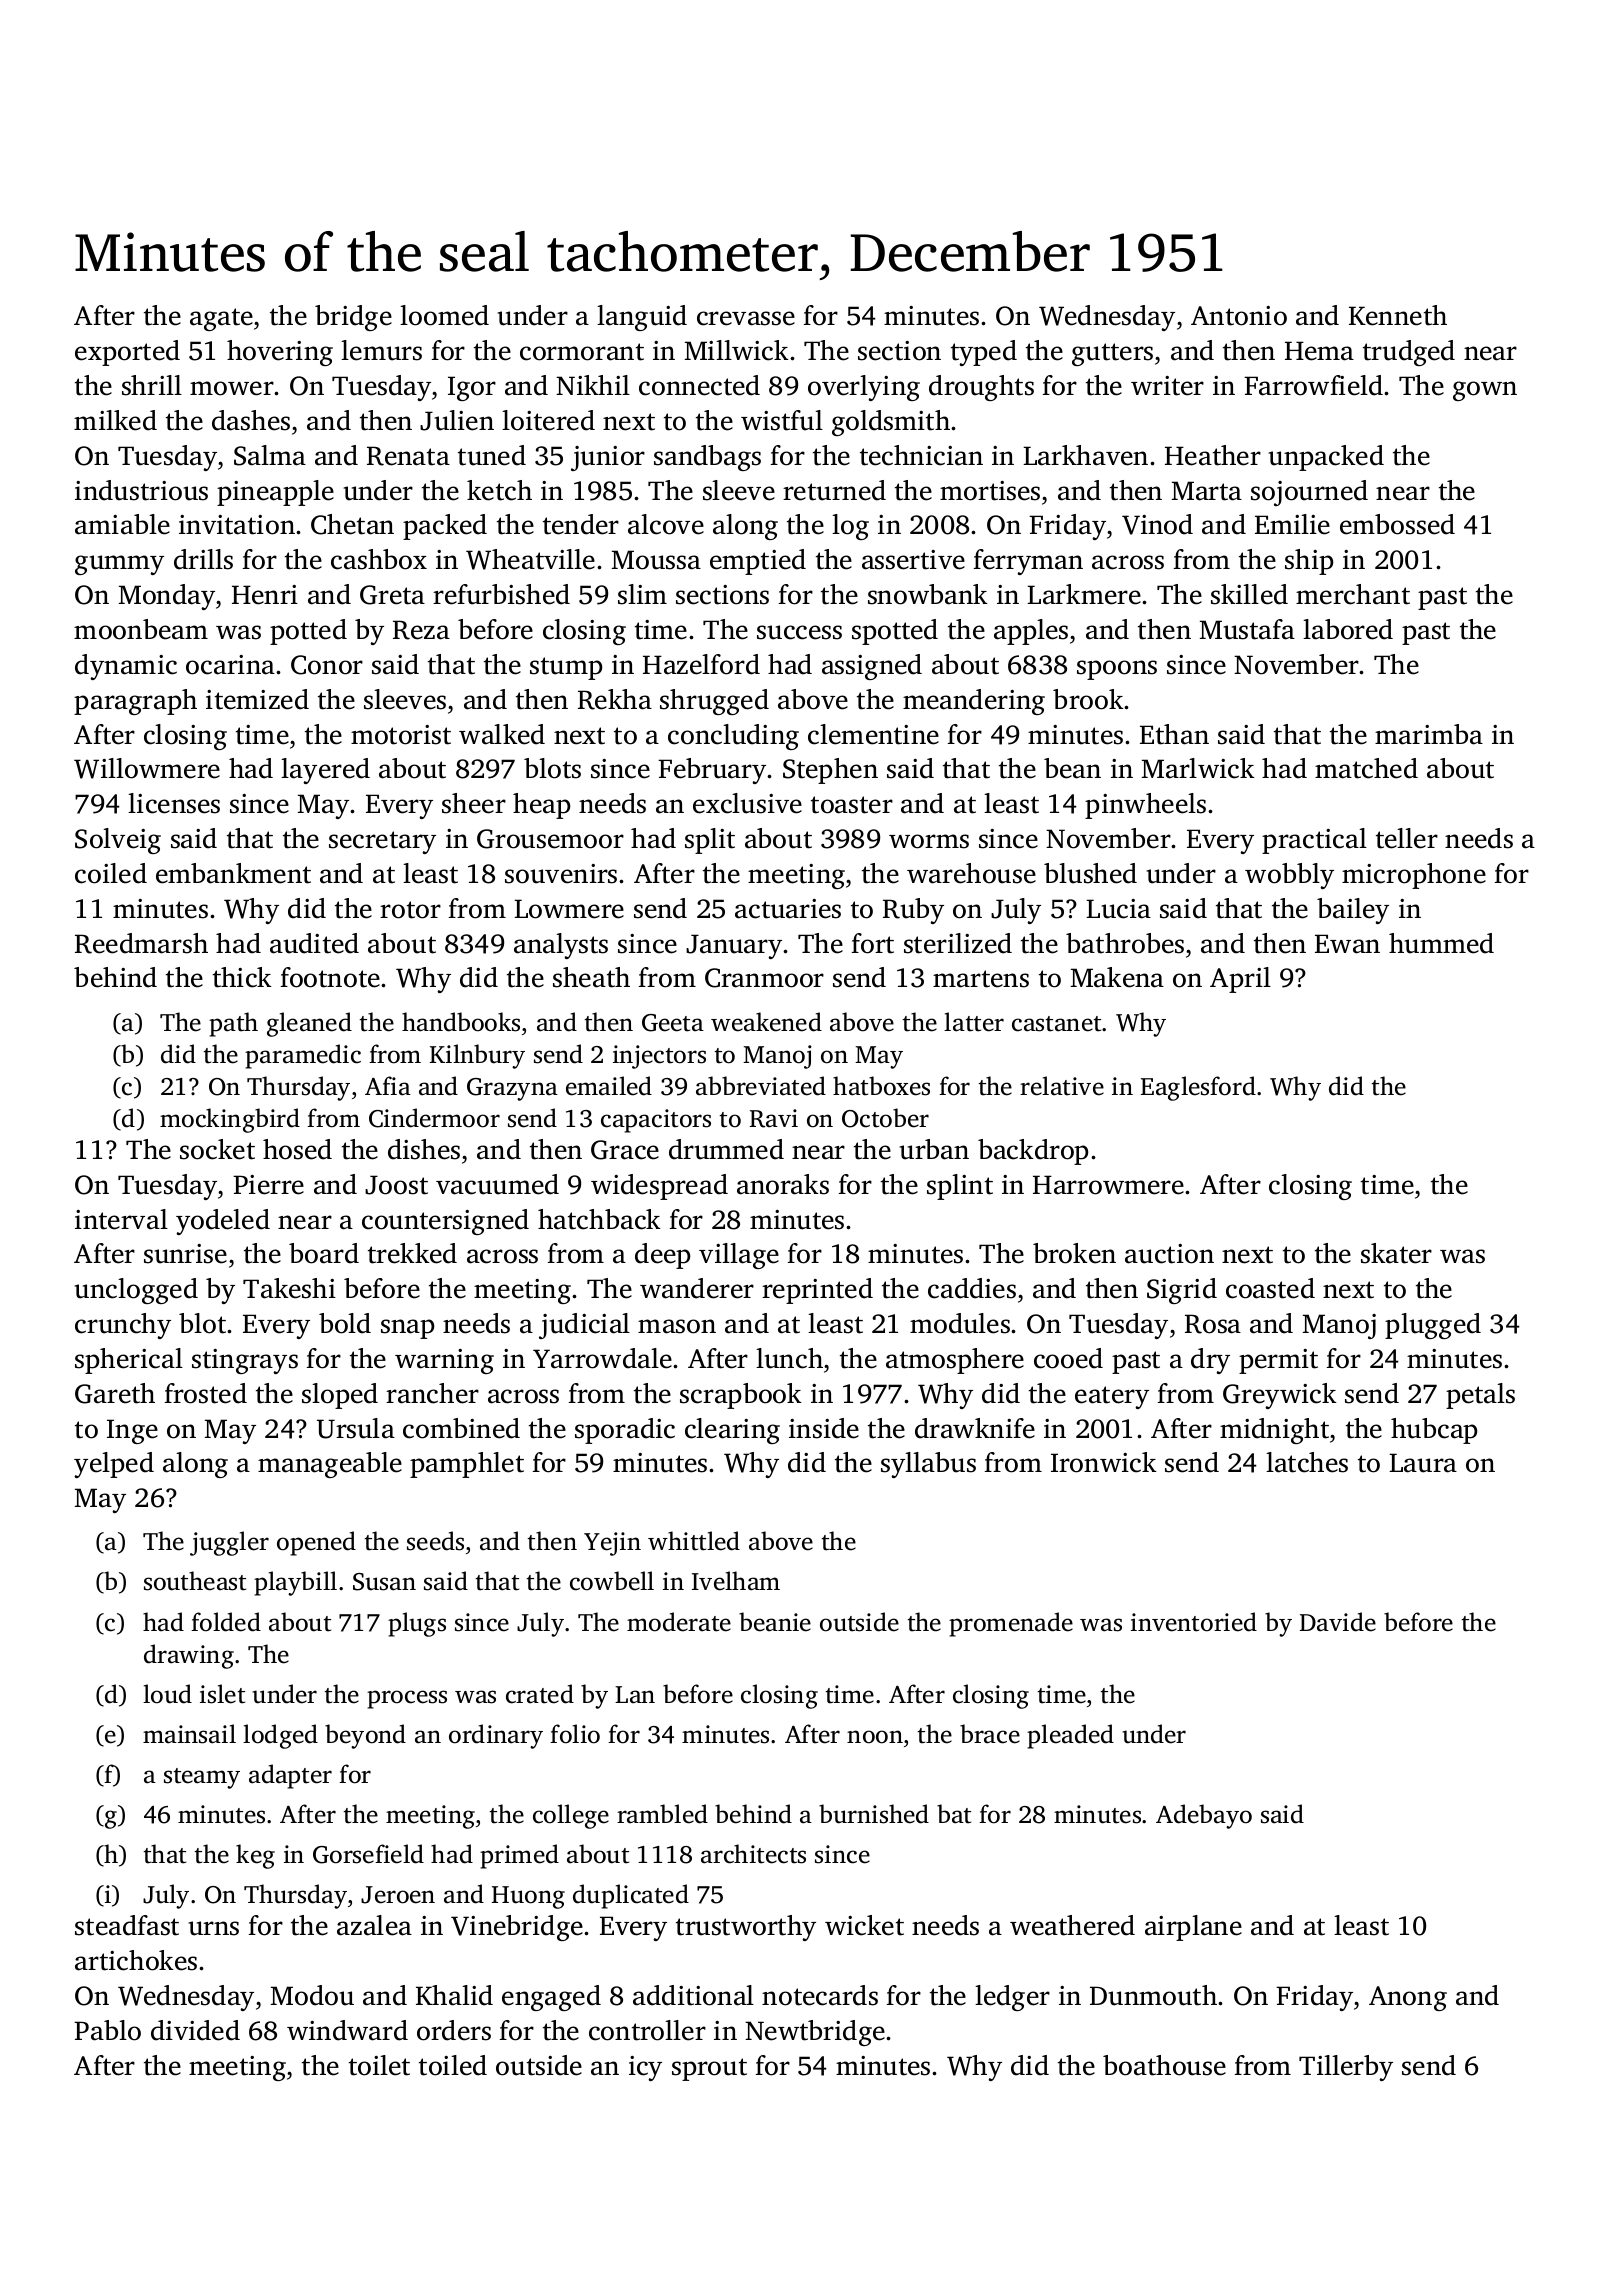 The height and width of the document is (2292, 1620). Describe the element at coordinates (1408, 1998) in the document. I see `Anong` at that location.
